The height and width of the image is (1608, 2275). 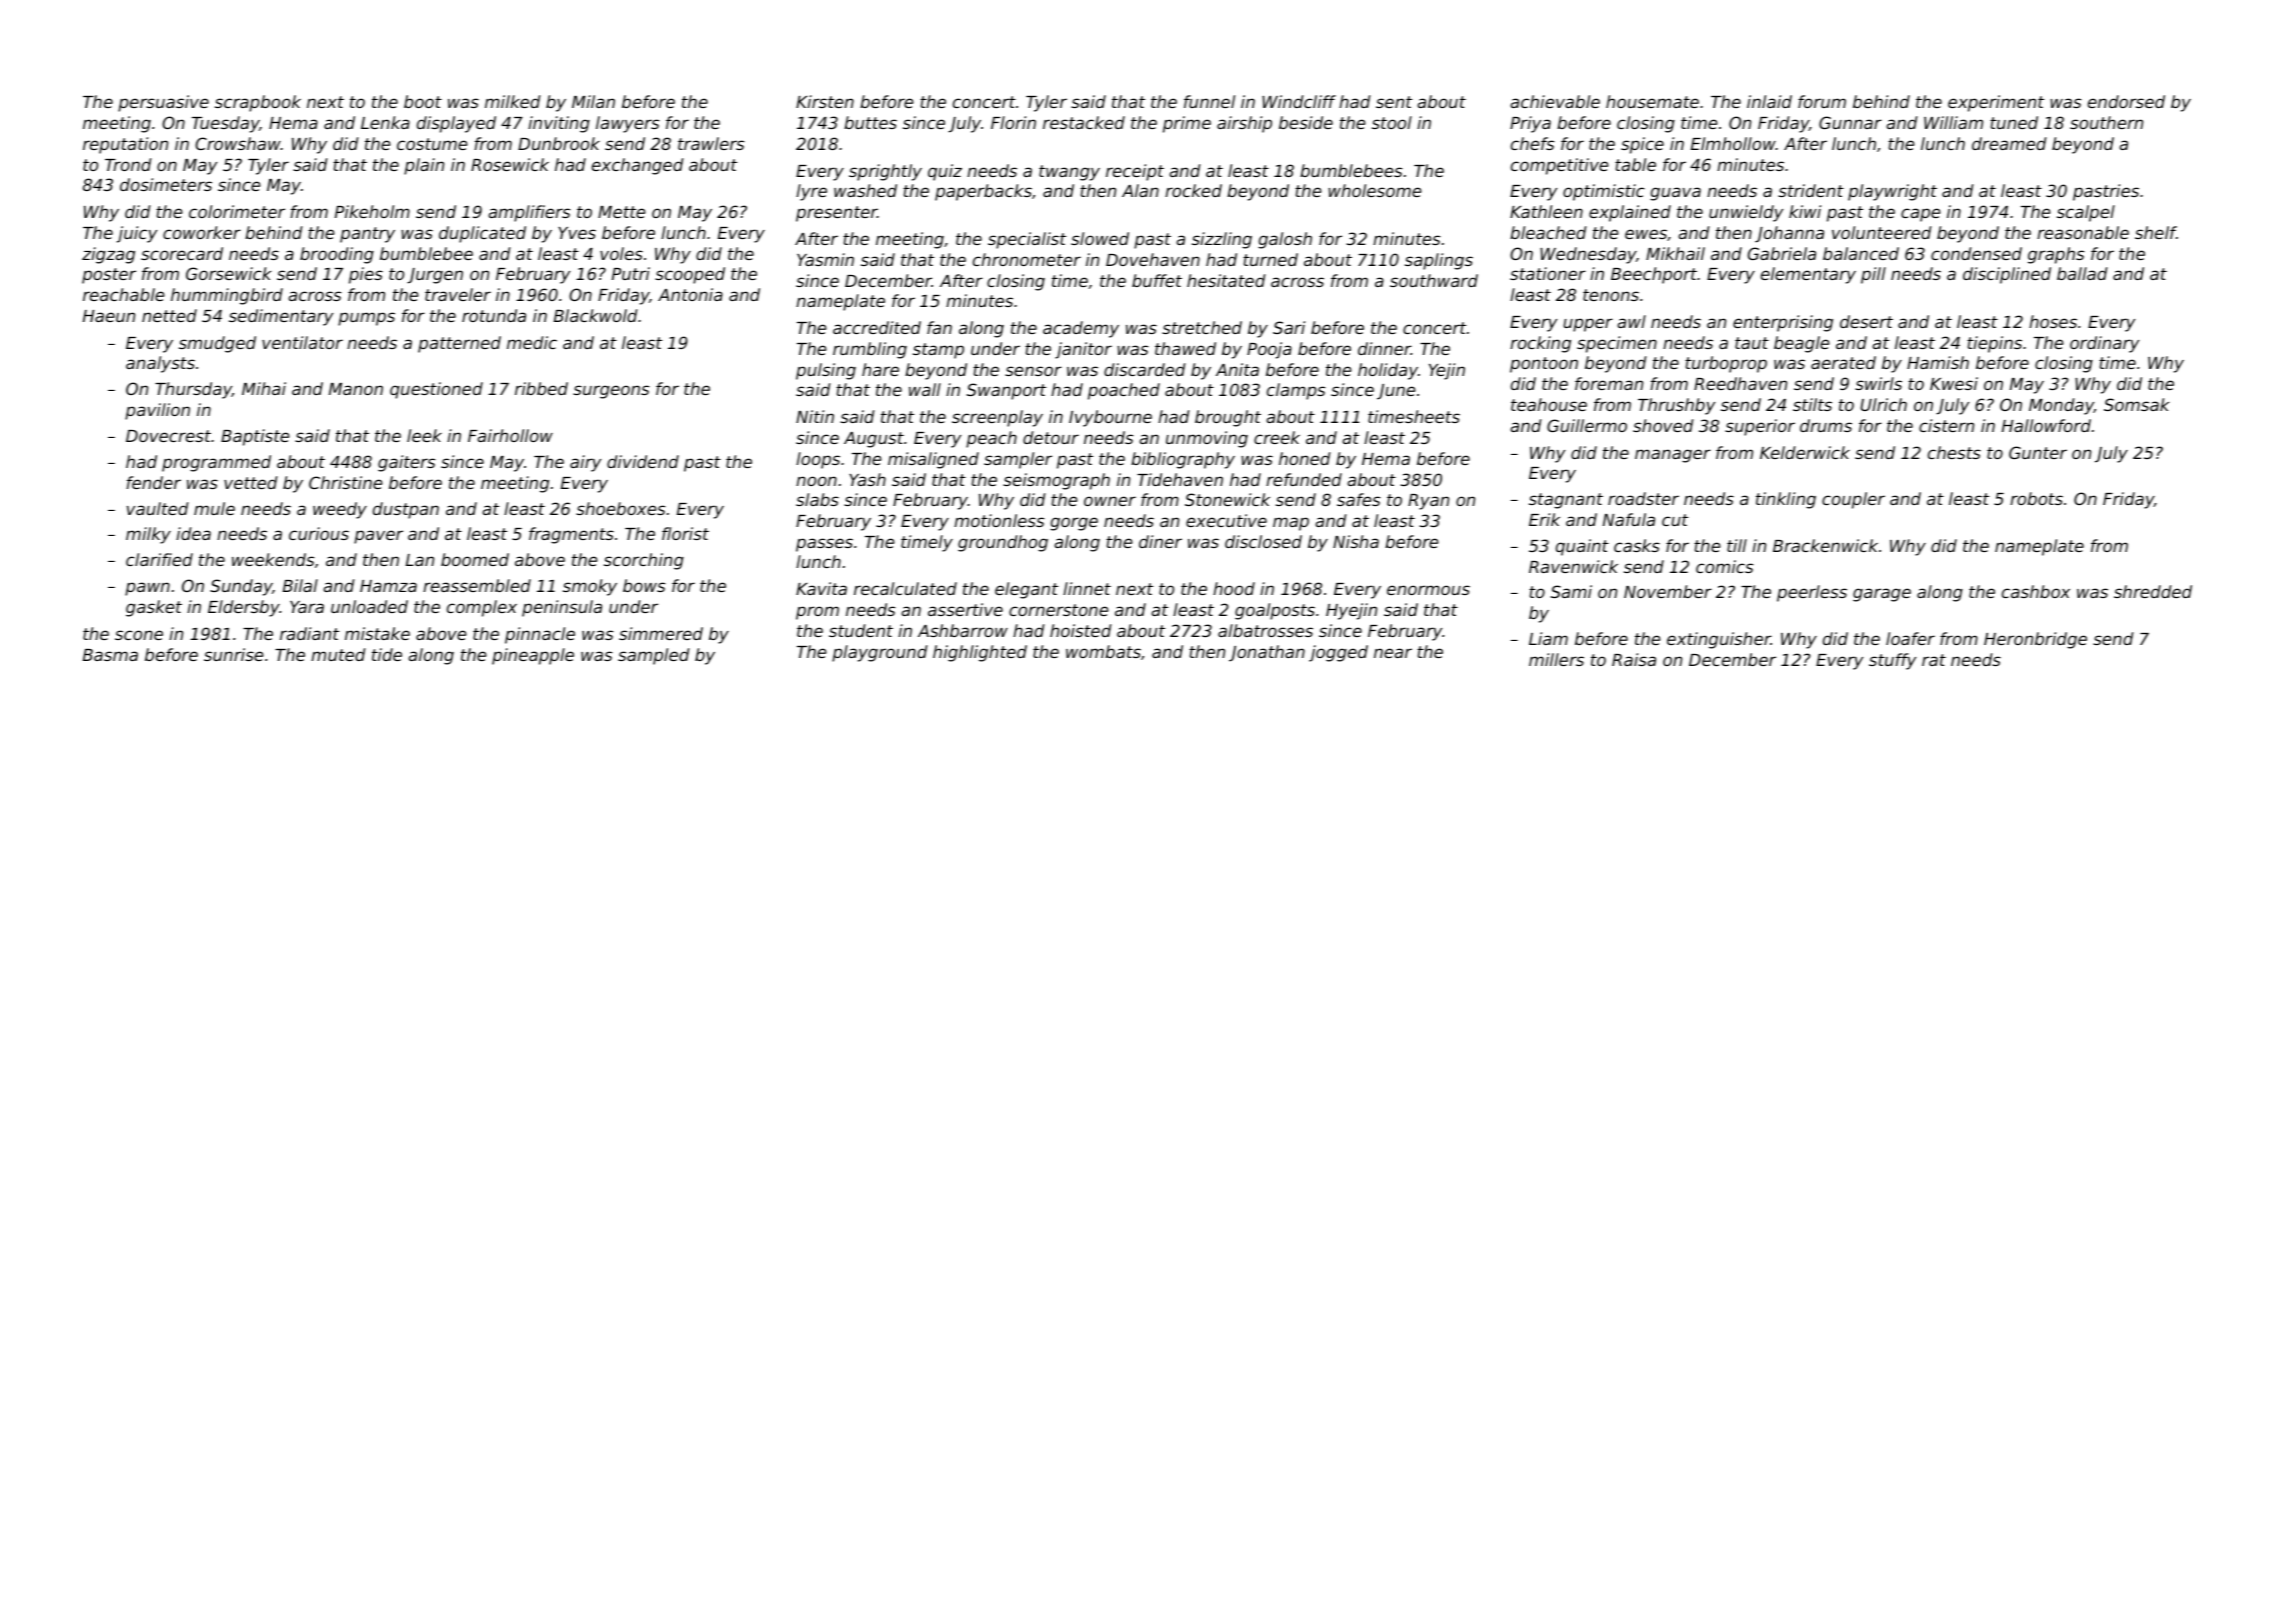 I want to click on Kirsten, so click(x=825, y=101).
